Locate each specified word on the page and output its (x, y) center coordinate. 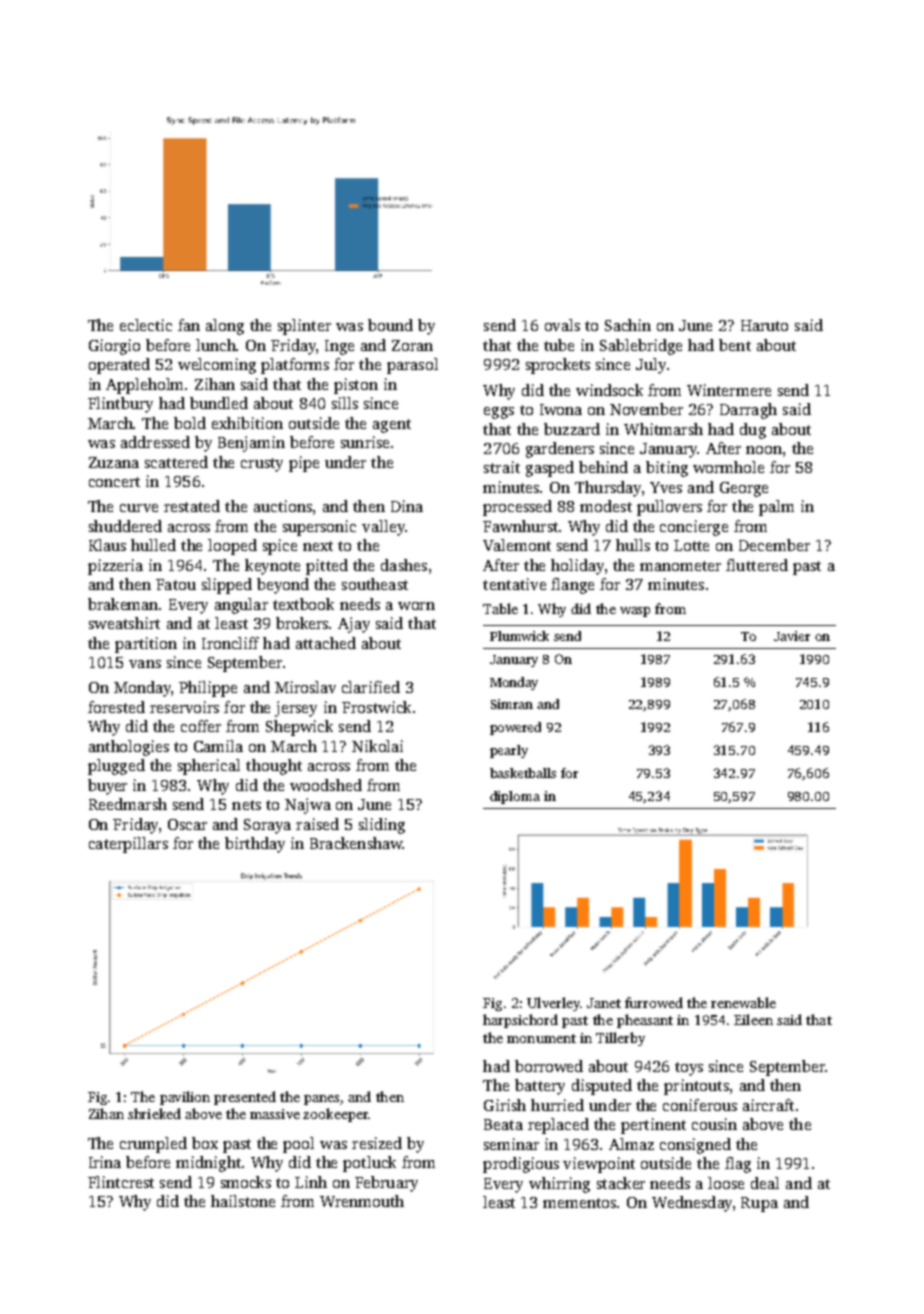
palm (776, 508)
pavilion (185, 1098)
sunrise (365, 442)
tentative (514, 584)
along (225, 327)
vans (145, 664)
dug (753, 431)
